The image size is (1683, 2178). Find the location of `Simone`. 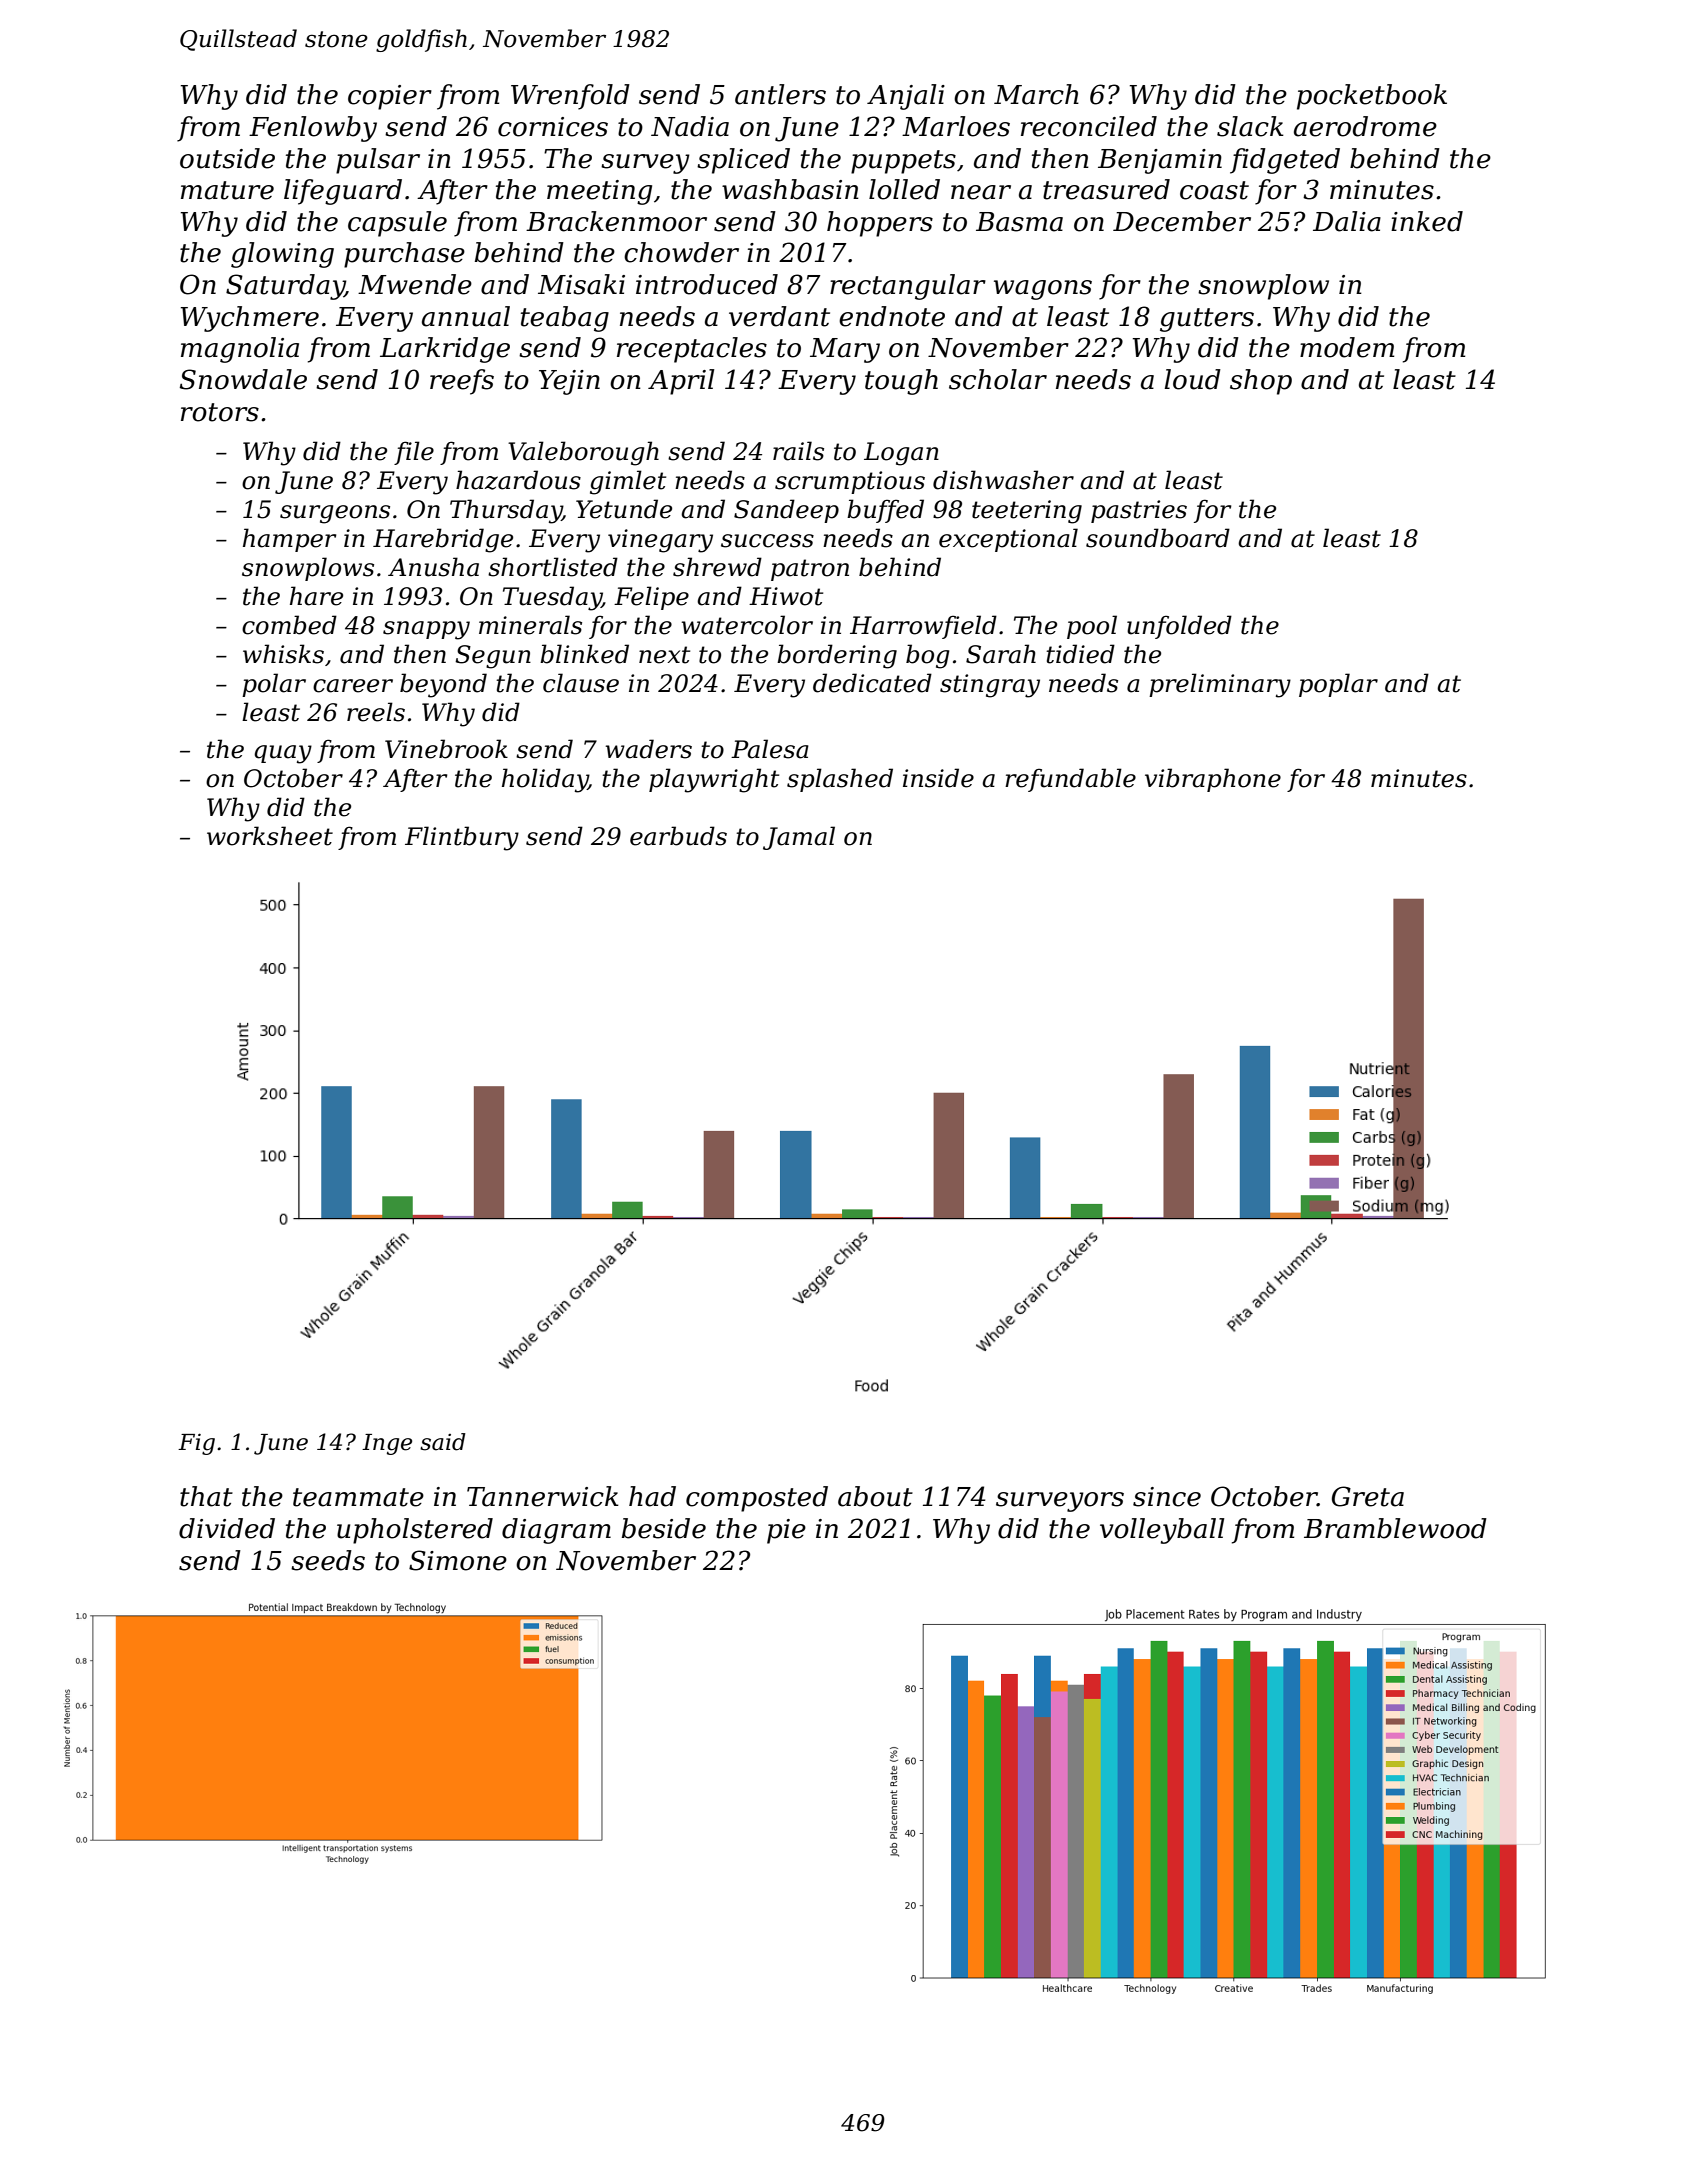

Simone is located at coordinates (458, 1560).
